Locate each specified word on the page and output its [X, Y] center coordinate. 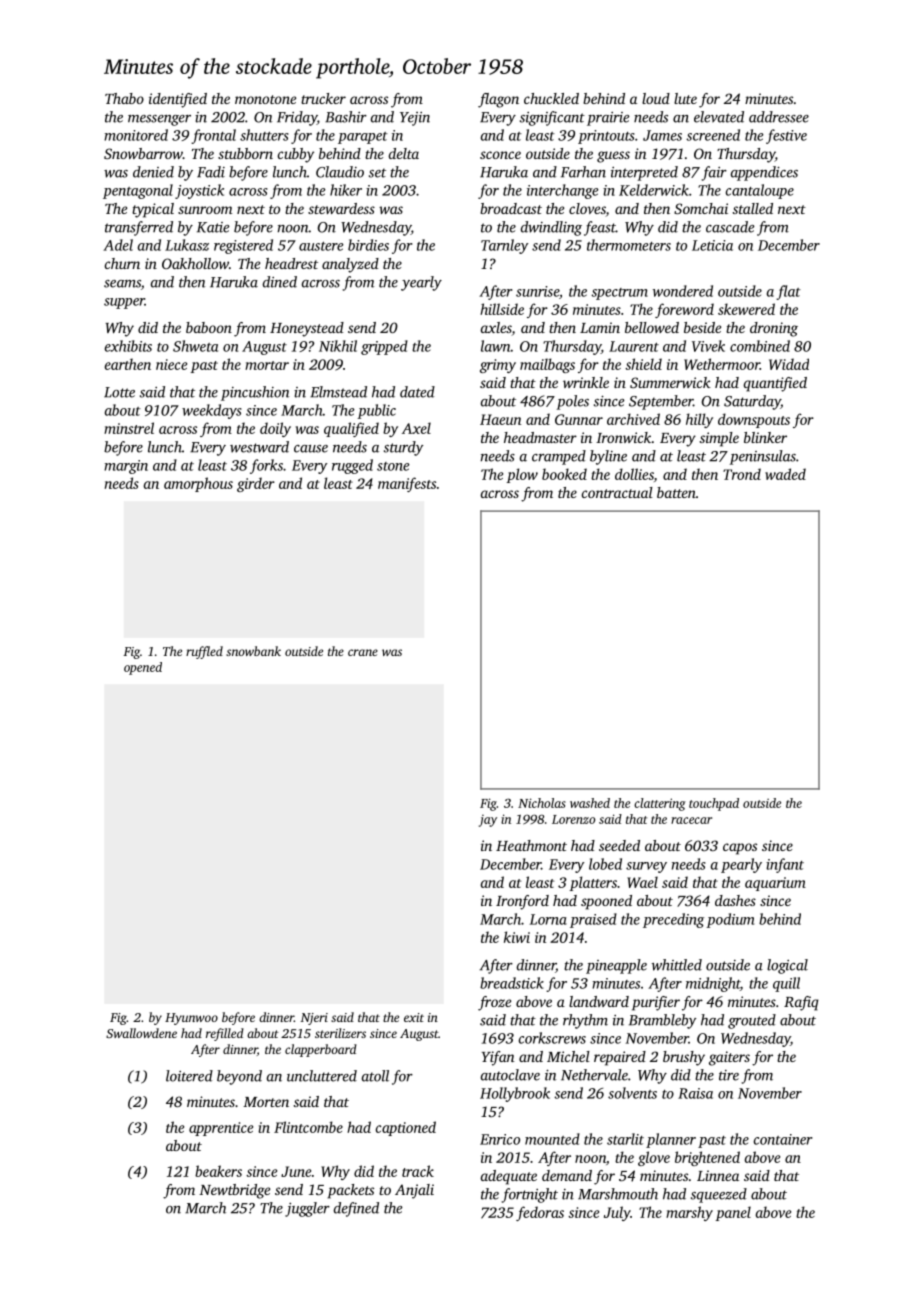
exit [414, 1017]
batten [676, 492]
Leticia [712, 245]
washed [590, 803]
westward [259, 447]
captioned [406, 1128]
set [377, 173]
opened [143, 668]
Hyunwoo [191, 1019]
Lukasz [187, 245]
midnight [713, 984]
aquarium [775, 884]
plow [522, 475]
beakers [218, 1171]
